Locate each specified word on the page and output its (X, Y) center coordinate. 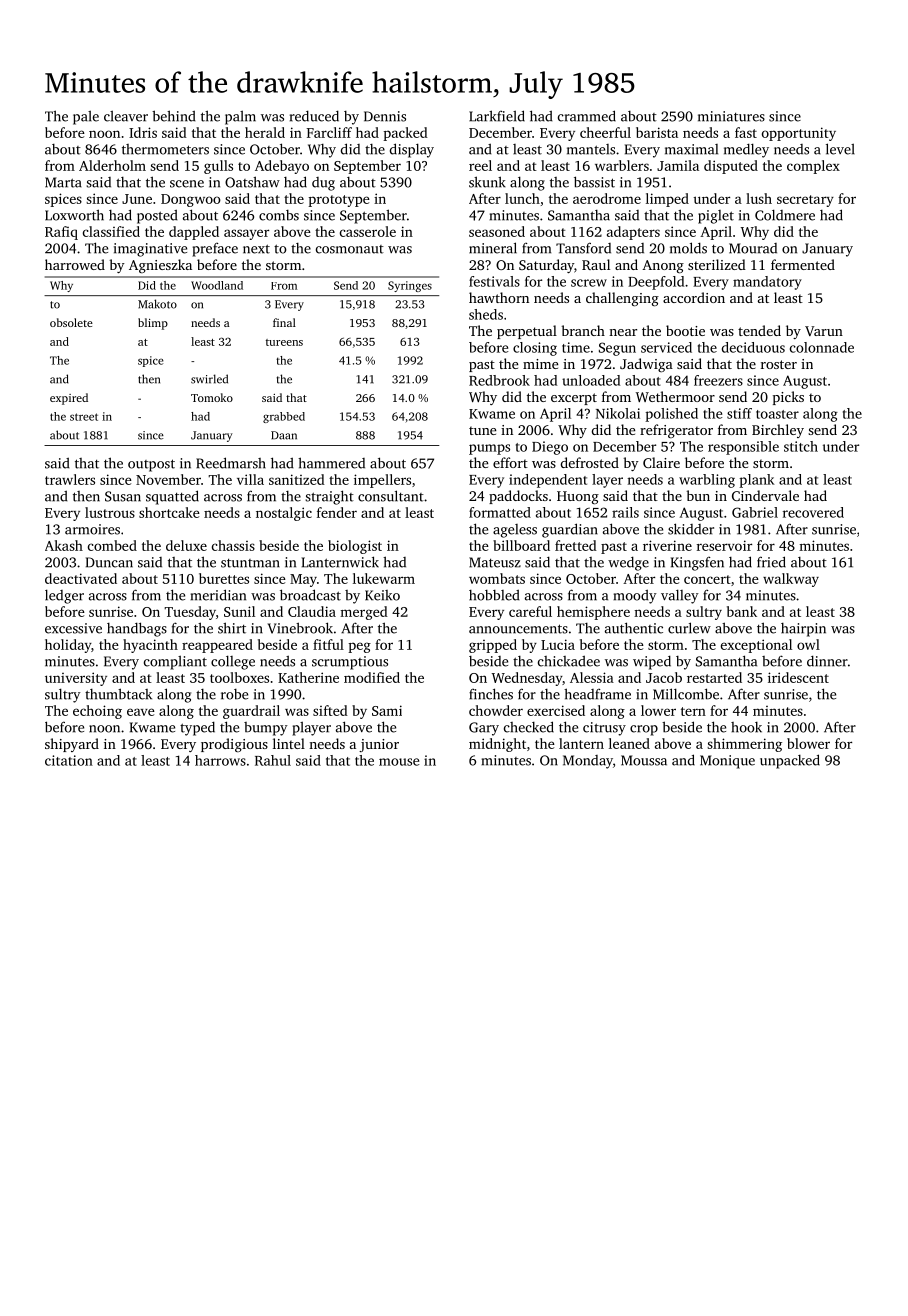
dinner (827, 661)
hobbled (494, 595)
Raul (596, 264)
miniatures (731, 116)
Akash (64, 545)
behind (173, 116)
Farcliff (329, 132)
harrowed (75, 264)
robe (234, 694)
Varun (824, 331)
